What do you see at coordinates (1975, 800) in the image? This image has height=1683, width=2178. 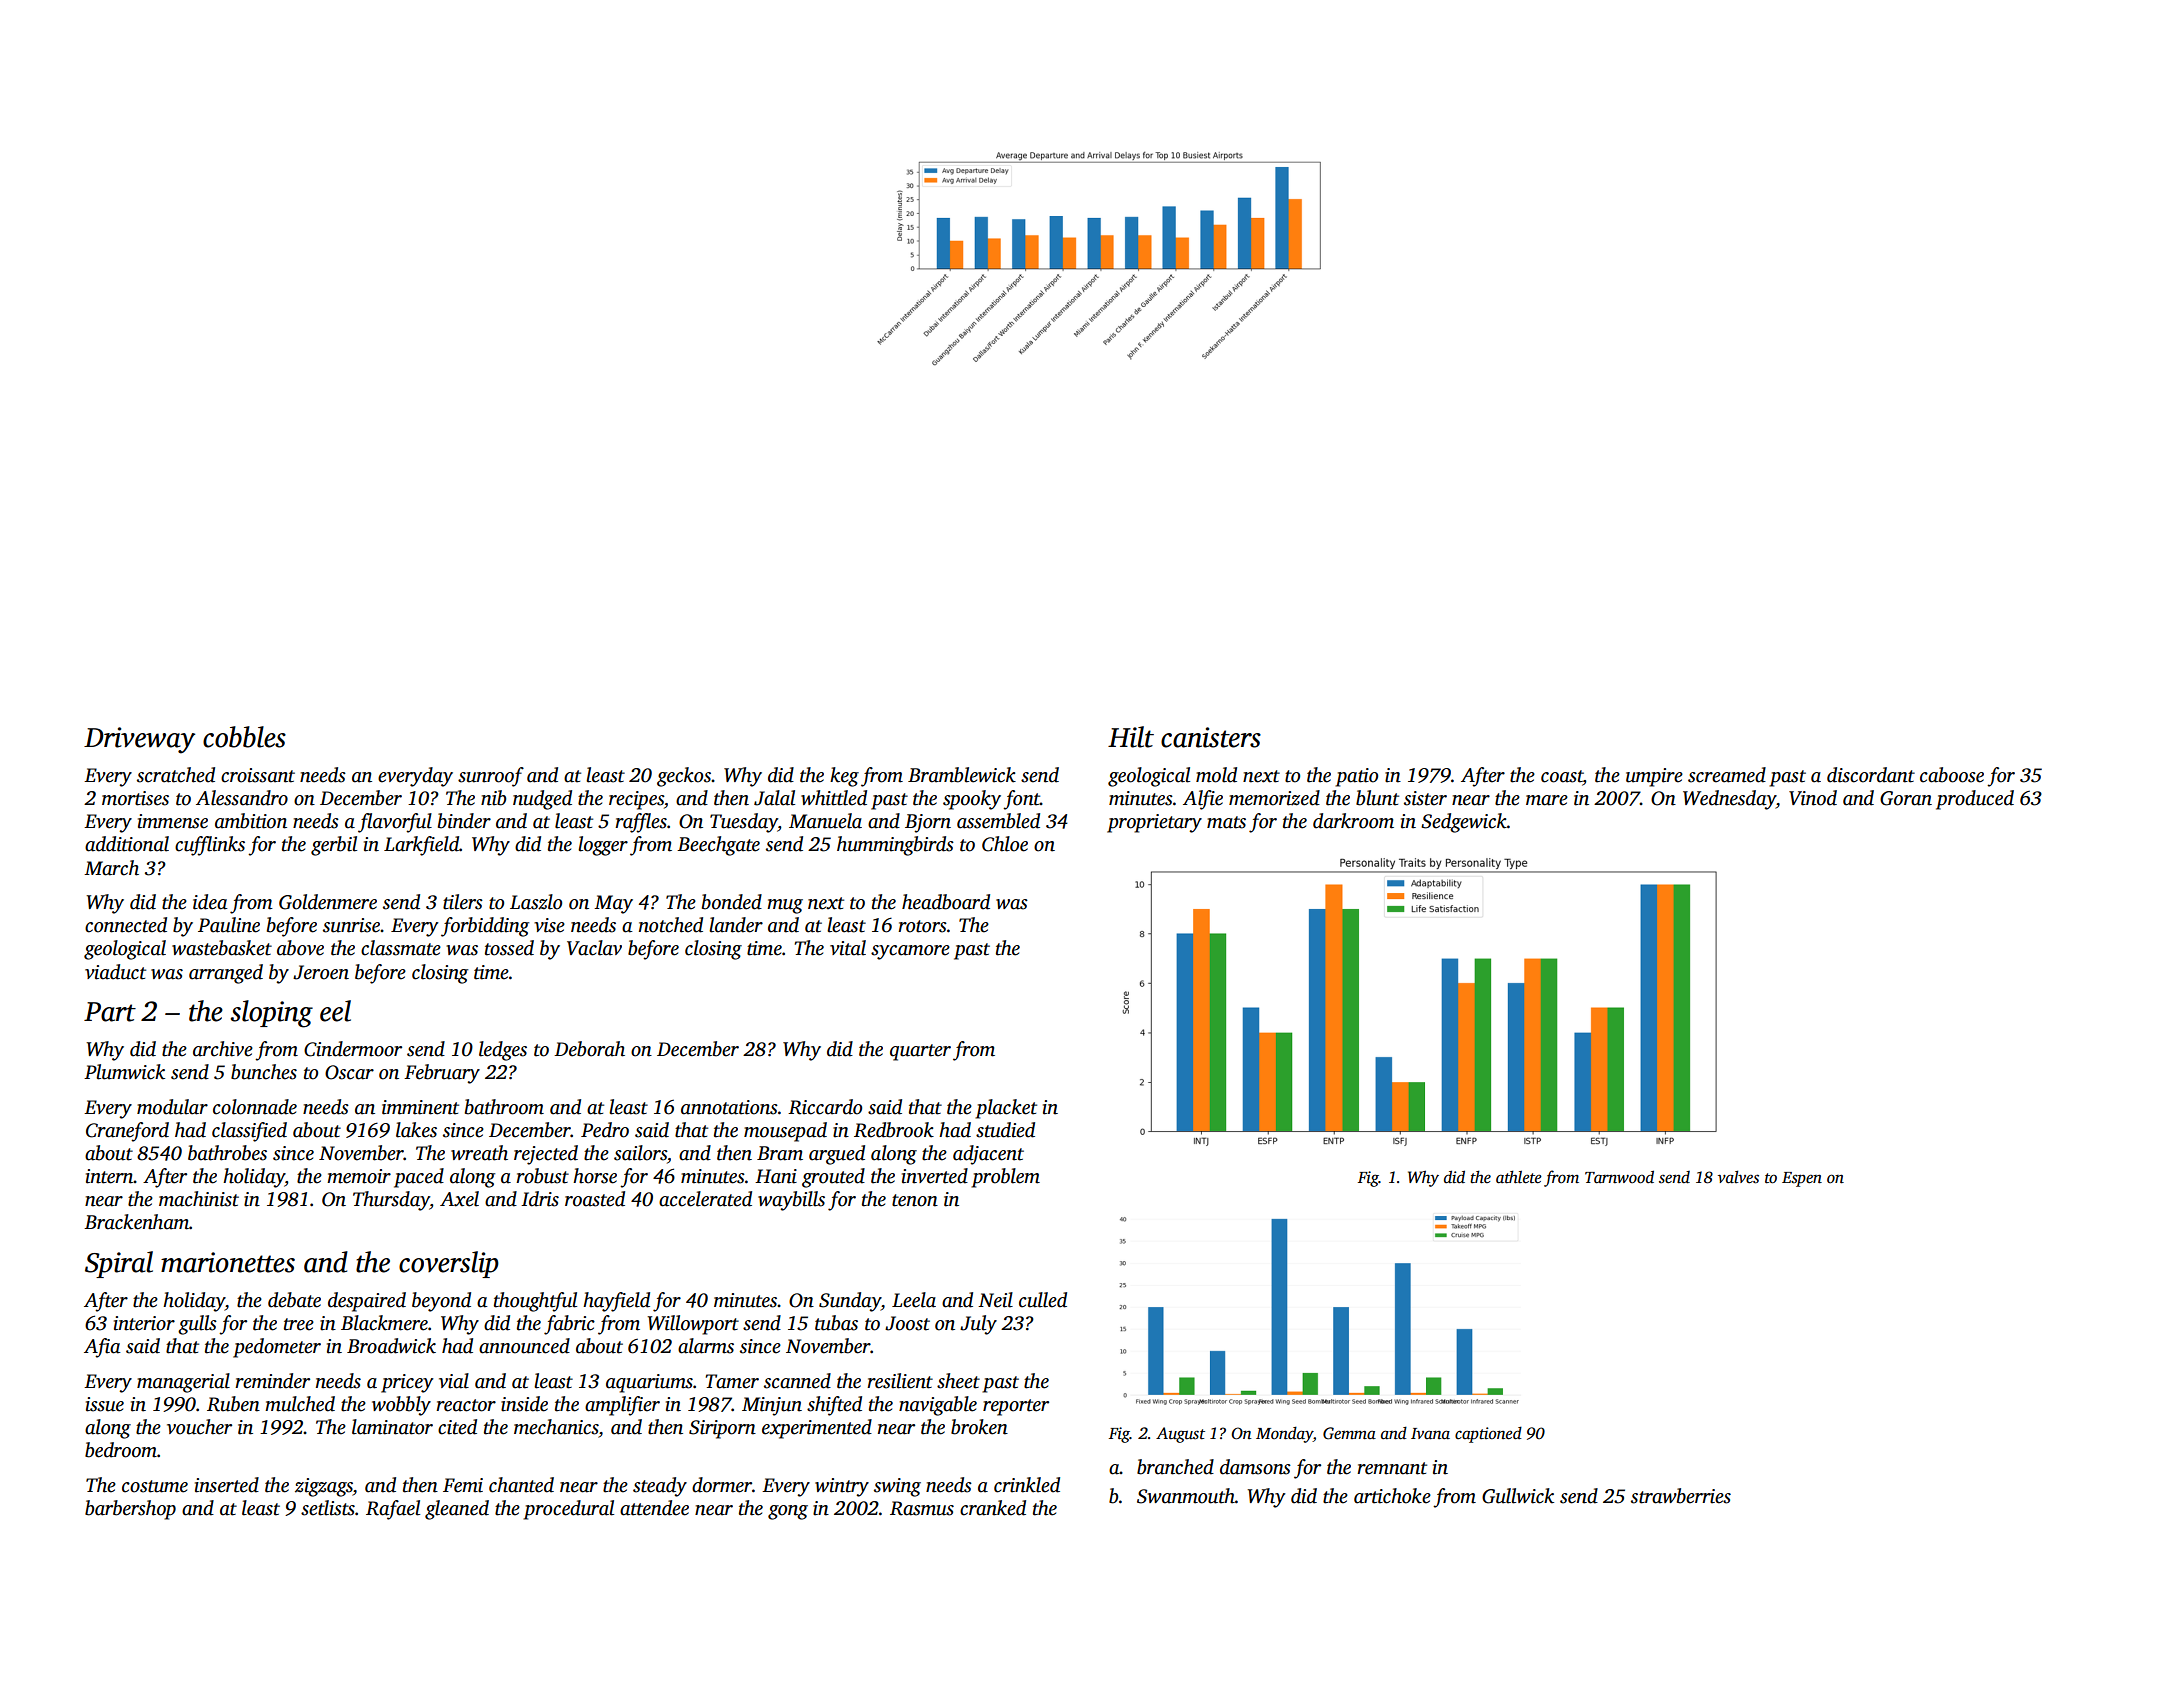 I see `produced` at bounding box center [1975, 800].
